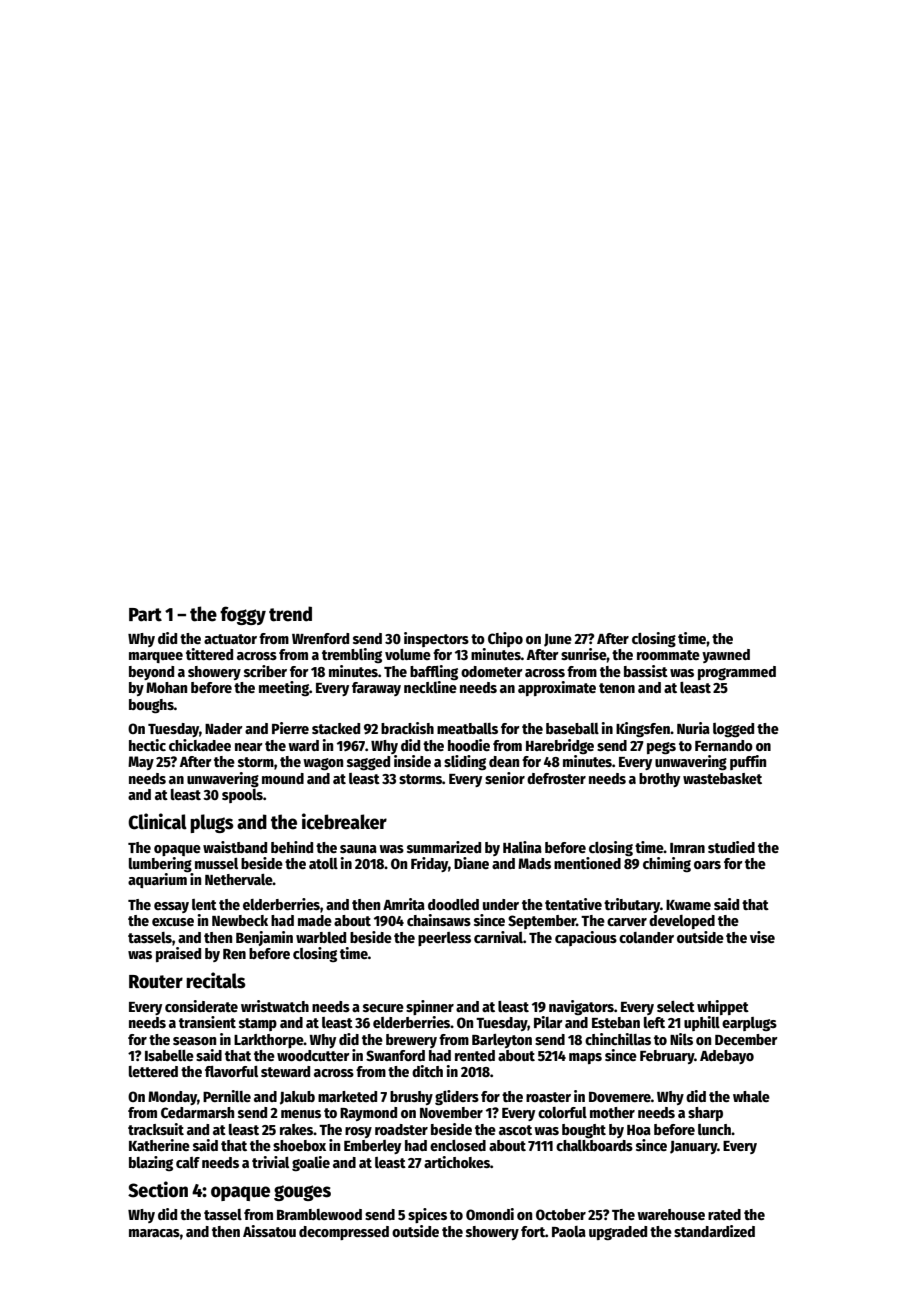 The width and height of the screenshot is (908, 1316). I want to click on hoodie, so click(469, 745).
